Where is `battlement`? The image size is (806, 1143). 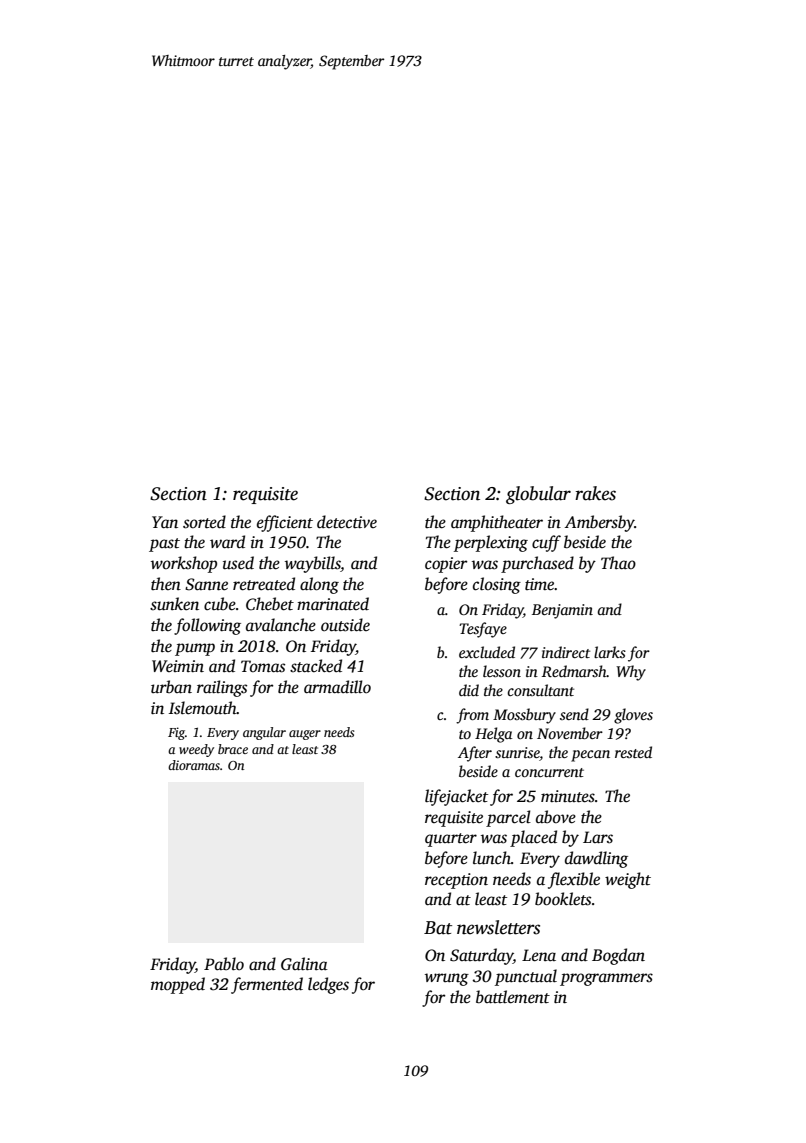
battlement is located at coordinates (513, 997).
